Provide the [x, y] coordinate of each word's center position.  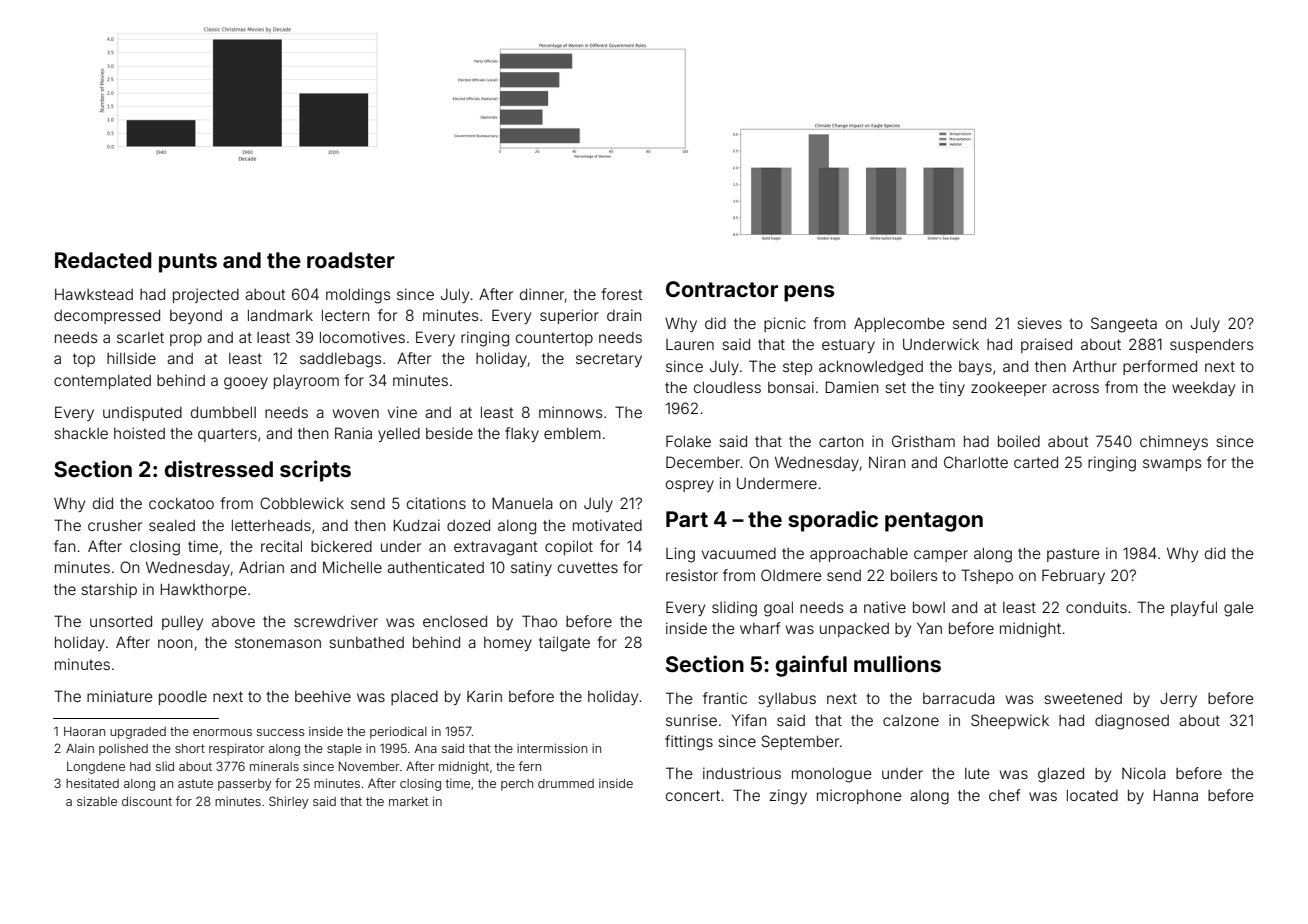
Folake [688, 441]
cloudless [727, 387]
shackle [81, 433]
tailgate [564, 644]
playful [1194, 608]
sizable [97, 801]
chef [1005, 795]
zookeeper [1009, 389]
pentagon [934, 522]
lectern [346, 315]
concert [693, 795]
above [233, 621]
